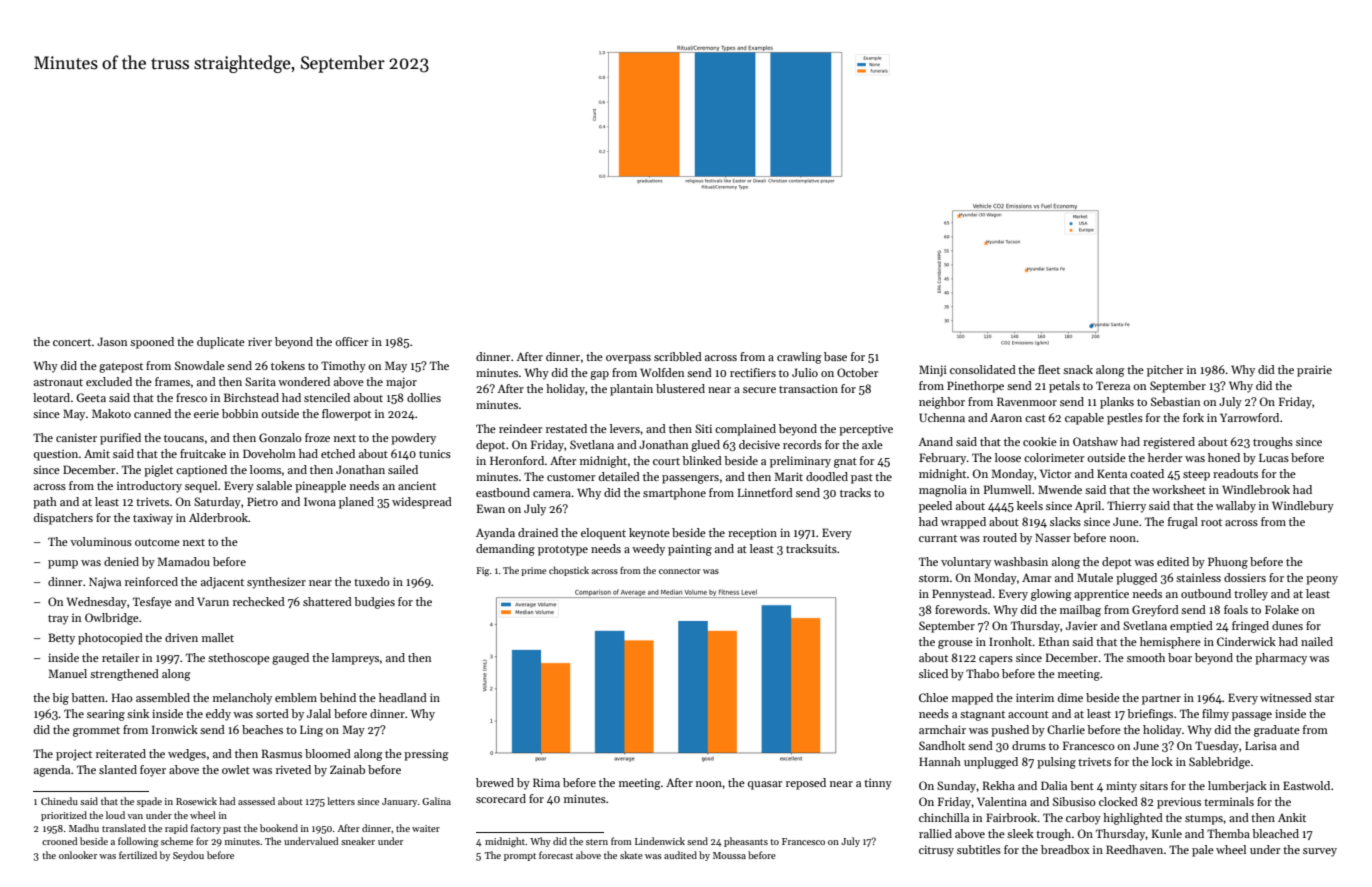 The image size is (1372, 887). What do you see at coordinates (1146, 657) in the screenshot?
I see `smooth` at bounding box center [1146, 657].
